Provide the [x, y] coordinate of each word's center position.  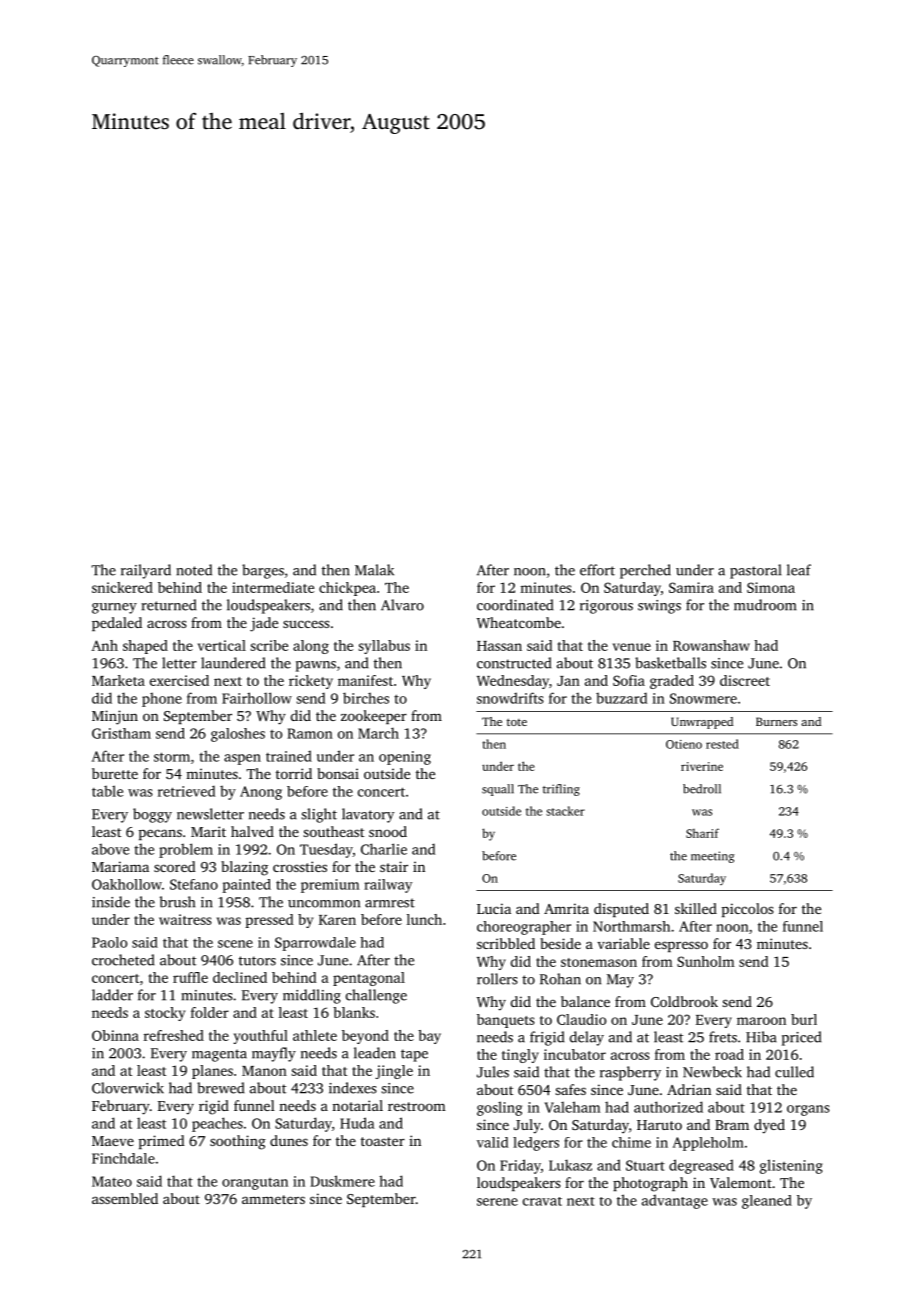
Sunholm [706, 961]
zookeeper [374, 717]
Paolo [109, 942]
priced [801, 1038]
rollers [497, 979]
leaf [799, 570]
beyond [365, 1037]
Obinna [115, 1035]
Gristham [121, 733]
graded [672, 682]
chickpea [347, 589]
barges [263, 571]
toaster [383, 1141]
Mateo [112, 1181]
